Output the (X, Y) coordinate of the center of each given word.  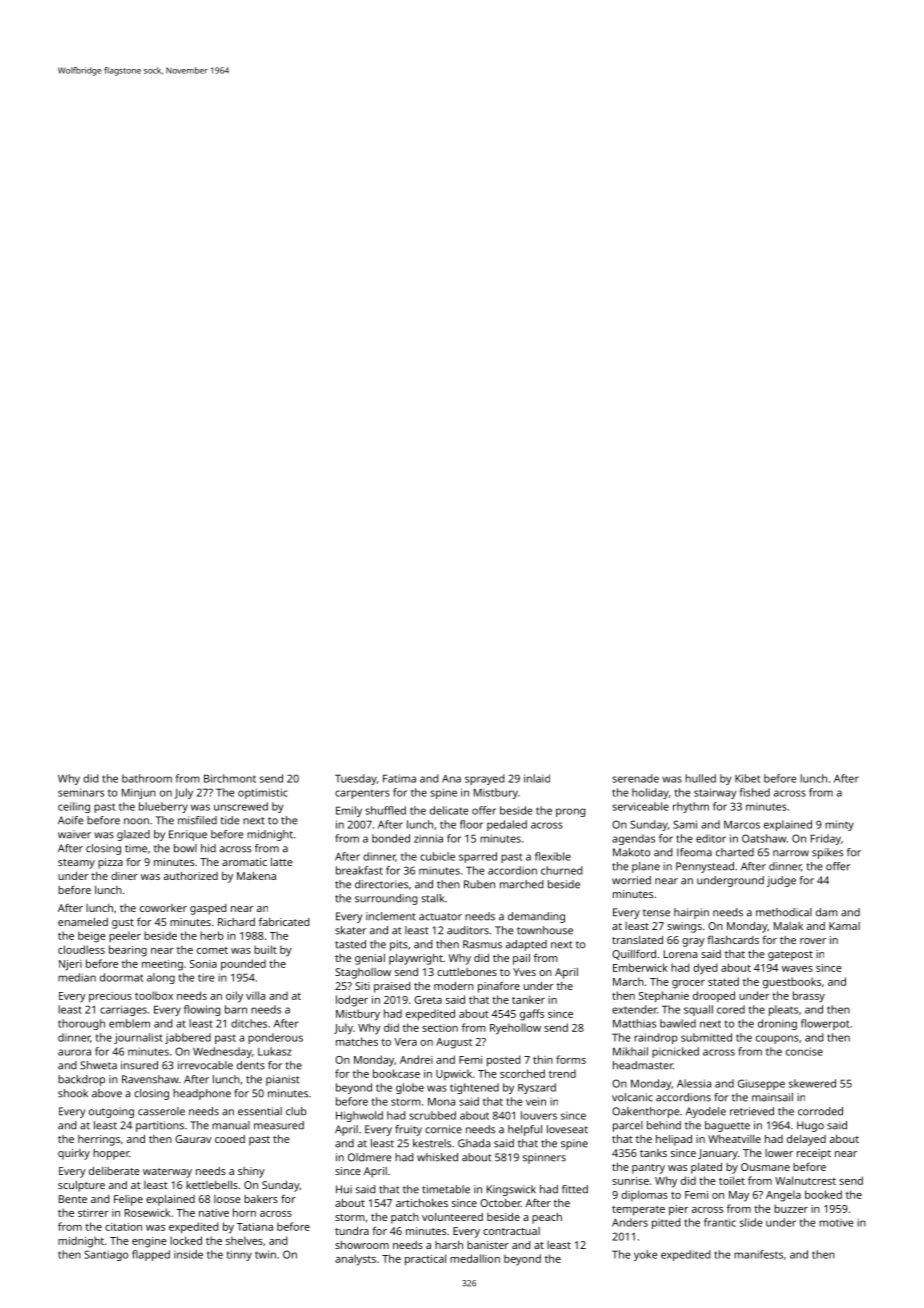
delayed (806, 1140)
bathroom (147, 778)
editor (711, 838)
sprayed (485, 779)
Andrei (416, 1059)
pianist (282, 1080)
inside (188, 1254)
